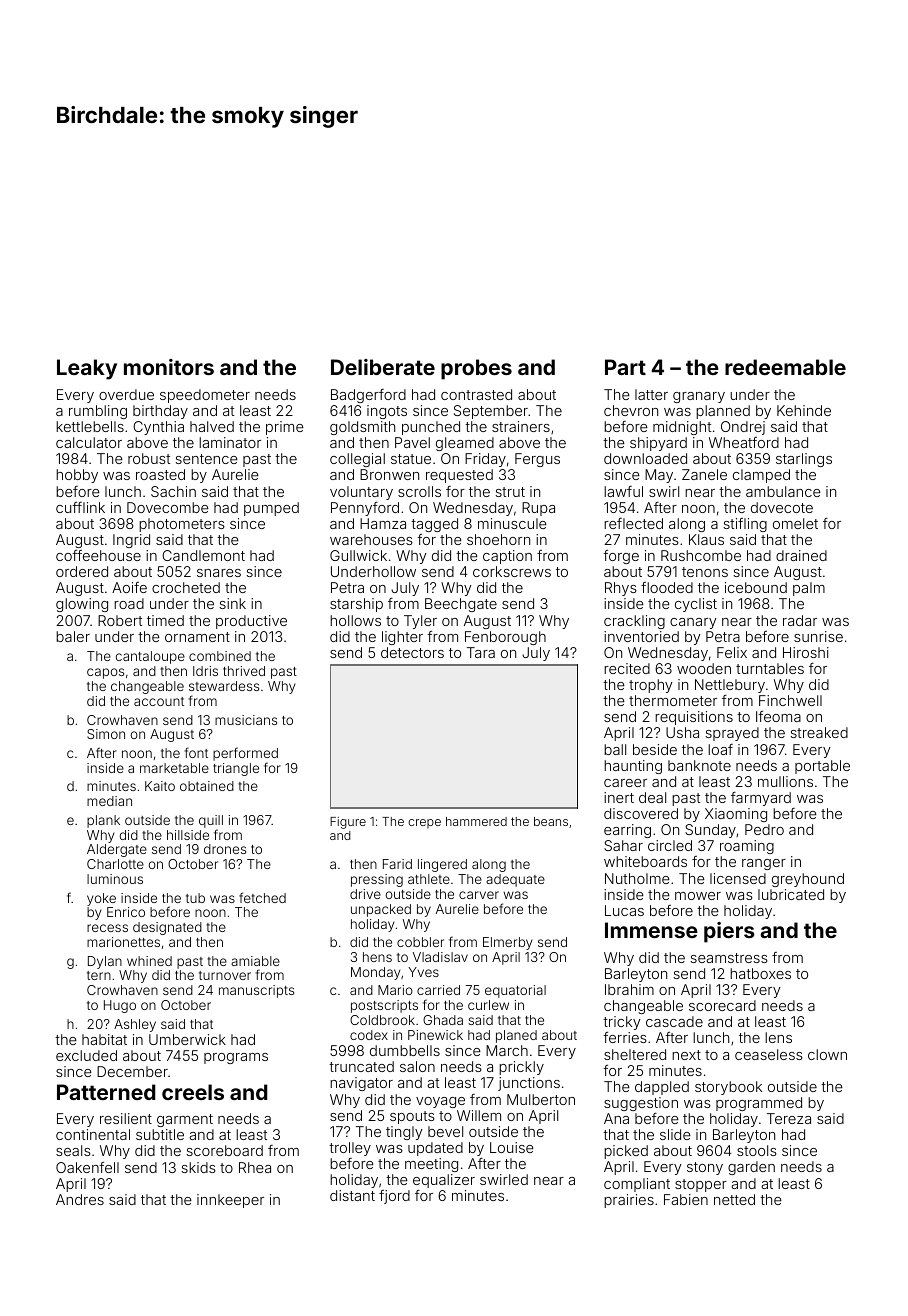 The height and width of the image is (1316, 908). What do you see at coordinates (230, 442) in the image?
I see `laminator` at bounding box center [230, 442].
